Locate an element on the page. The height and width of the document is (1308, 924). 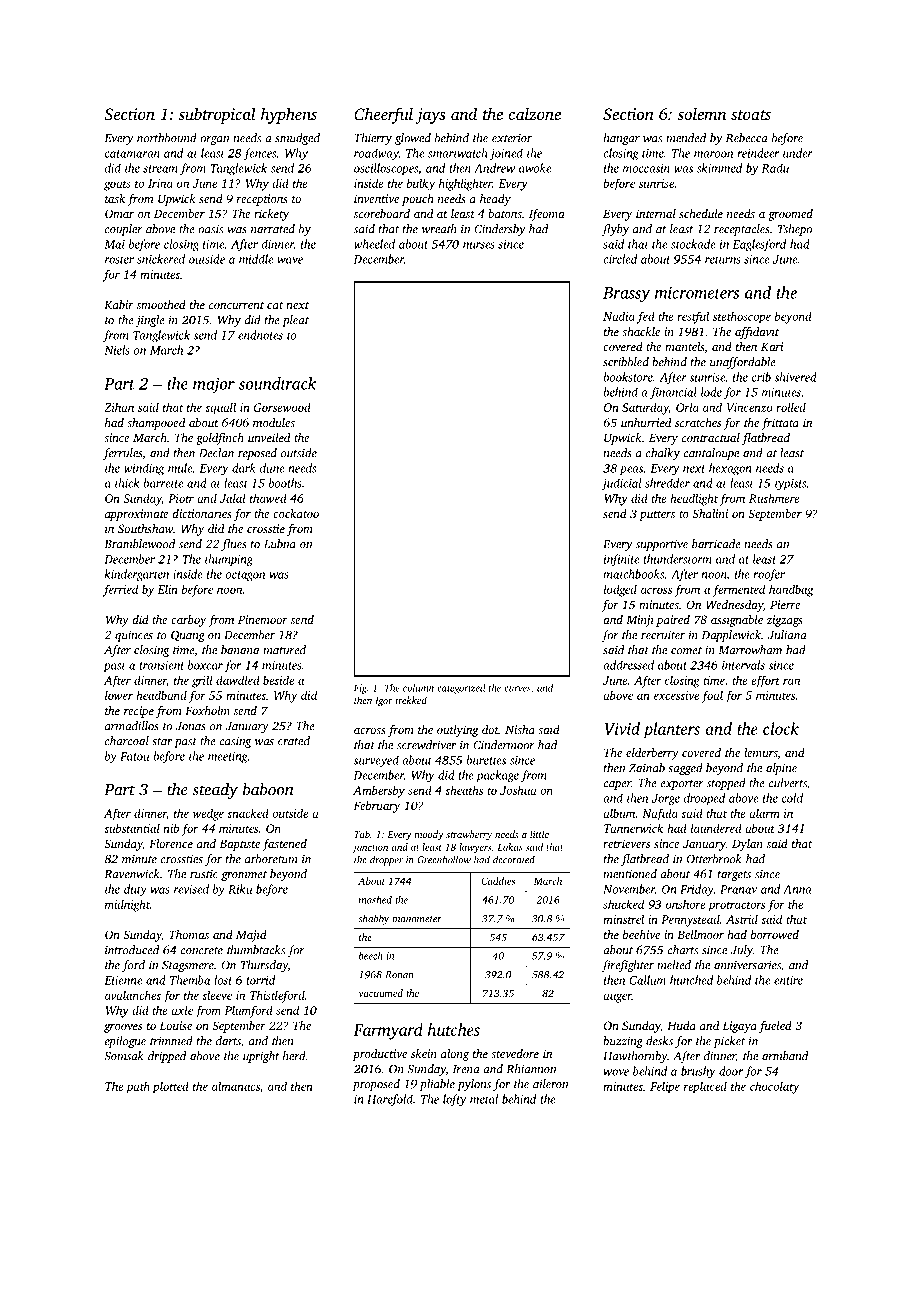
Igor is located at coordinates (384, 702).
